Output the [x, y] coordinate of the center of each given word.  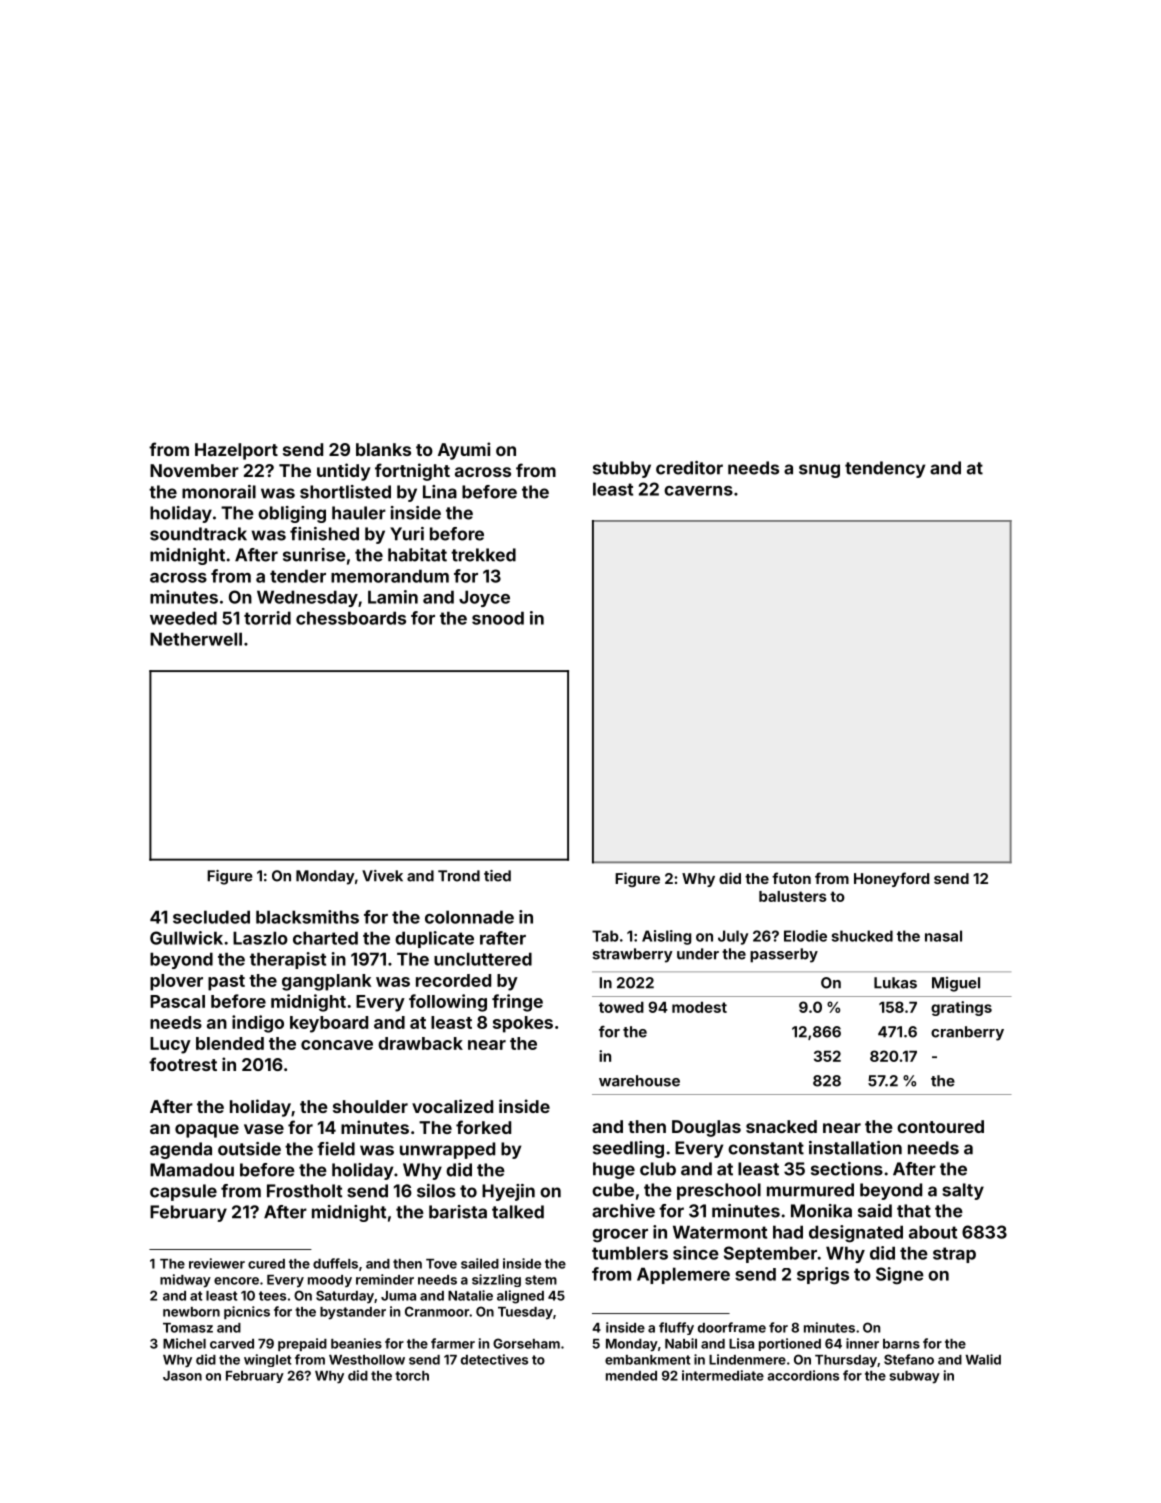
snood [498, 618]
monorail [219, 492]
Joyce [484, 598]
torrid [267, 618]
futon [791, 878]
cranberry [967, 1033]
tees [272, 1296]
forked [483, 1127]
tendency [885, 469]
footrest [183, 1064]
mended [631, 1376]
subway [914, 1377]
